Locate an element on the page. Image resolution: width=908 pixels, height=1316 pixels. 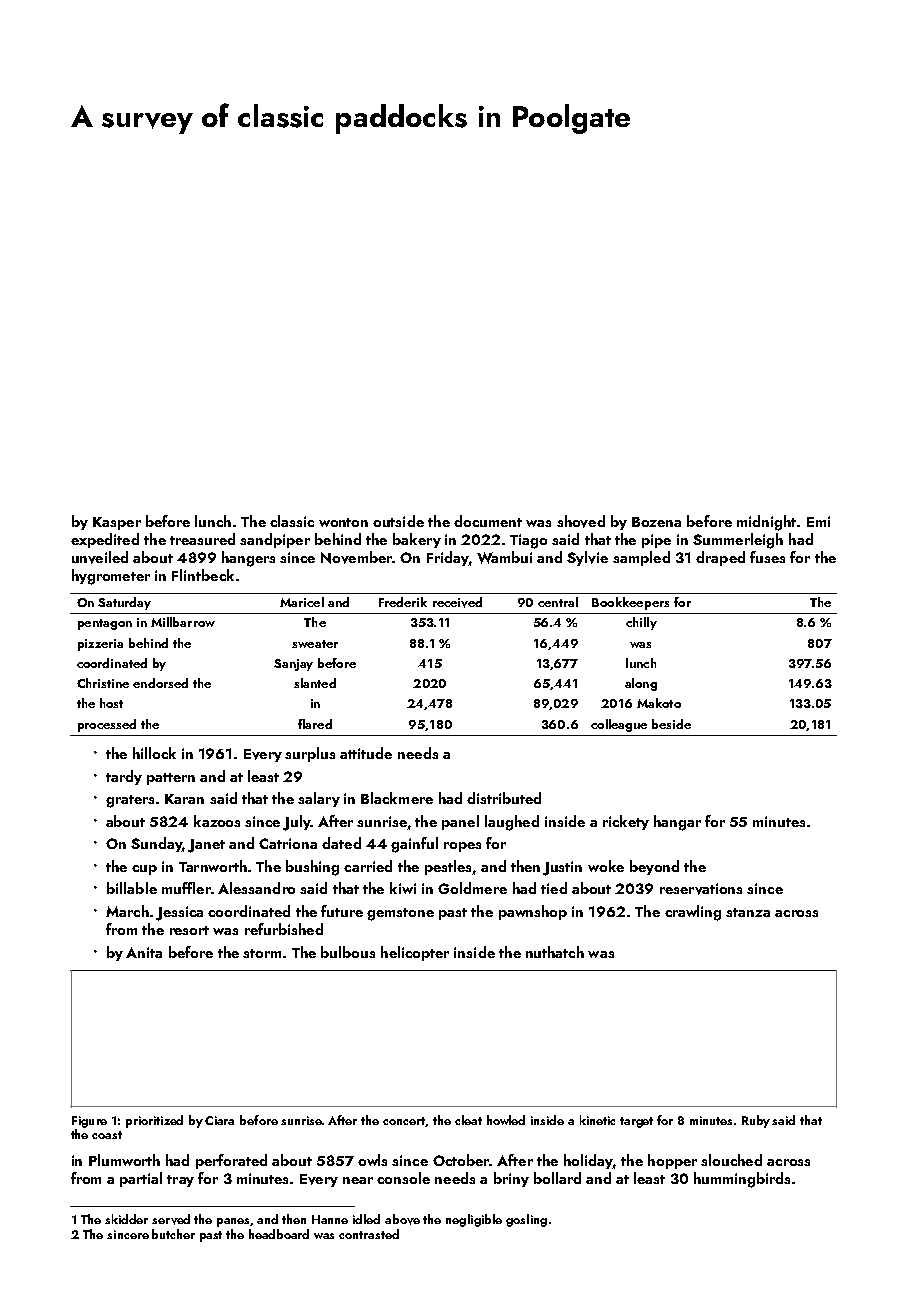
crawling is located at coordinates (693, 913).
